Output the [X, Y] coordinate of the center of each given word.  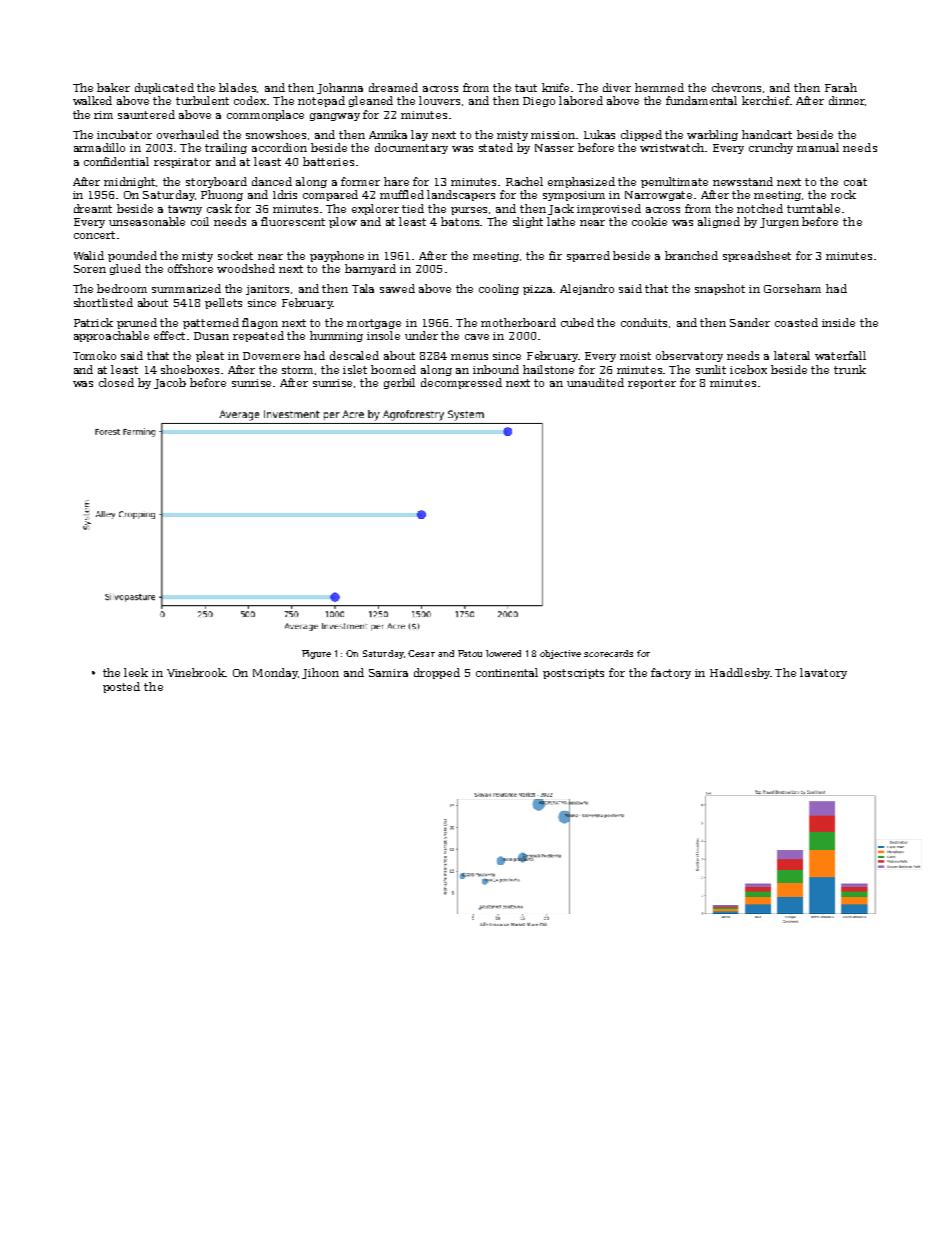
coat [855, 182]
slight [528, 222]
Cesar [421, 653]
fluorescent [293, 221]
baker [113, 87]
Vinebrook [196, 672]
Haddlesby [740, 673]
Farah [841, 87]
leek [136, 672]
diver [617, 87]
